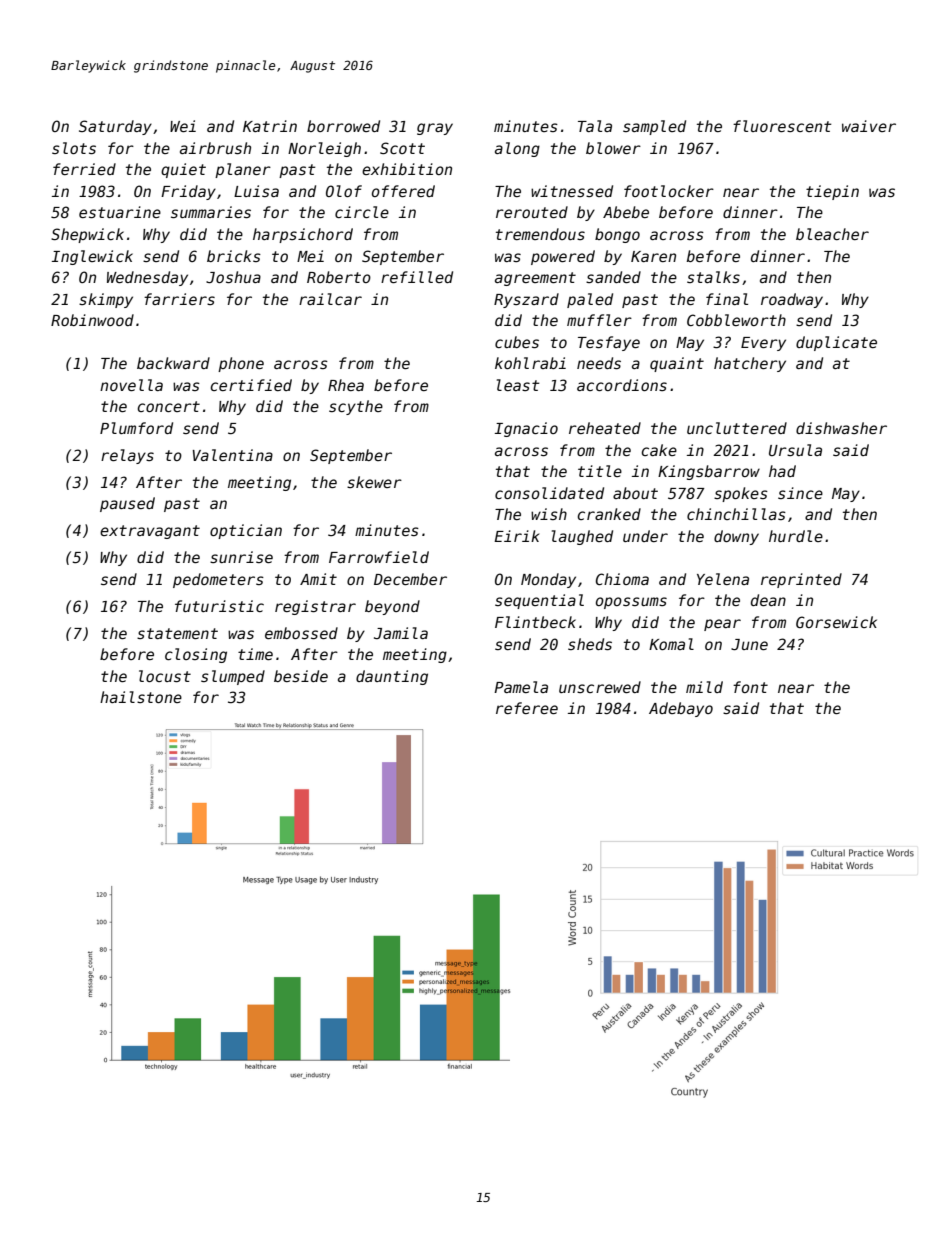 This screenshot has width=952, height=1233. I want to click on sampled, so click(654, 127).
